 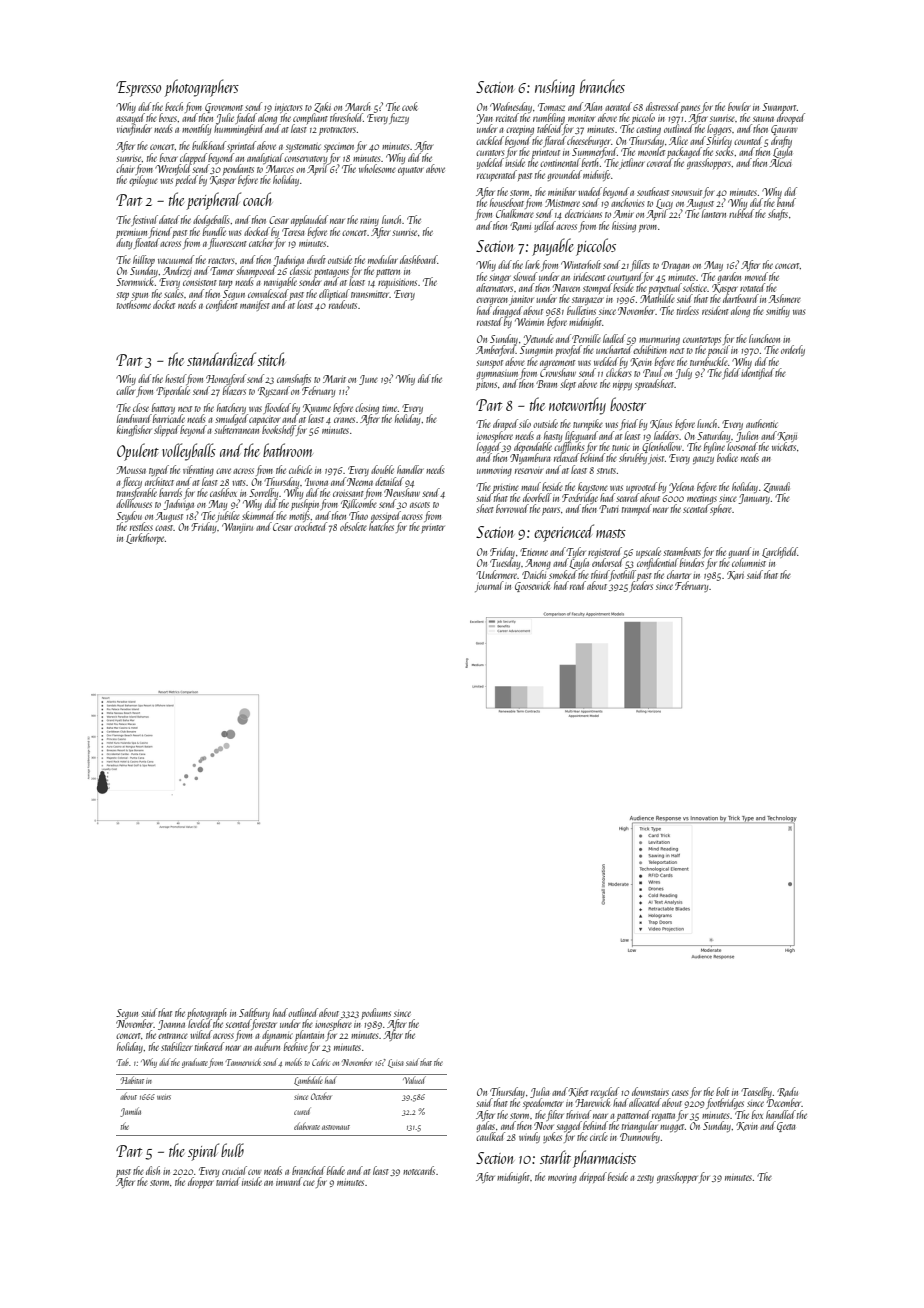 What do you see at coordinates (562, 1179) in the screenshot?
I see `mooring` at bounding box center [562, 1179].
